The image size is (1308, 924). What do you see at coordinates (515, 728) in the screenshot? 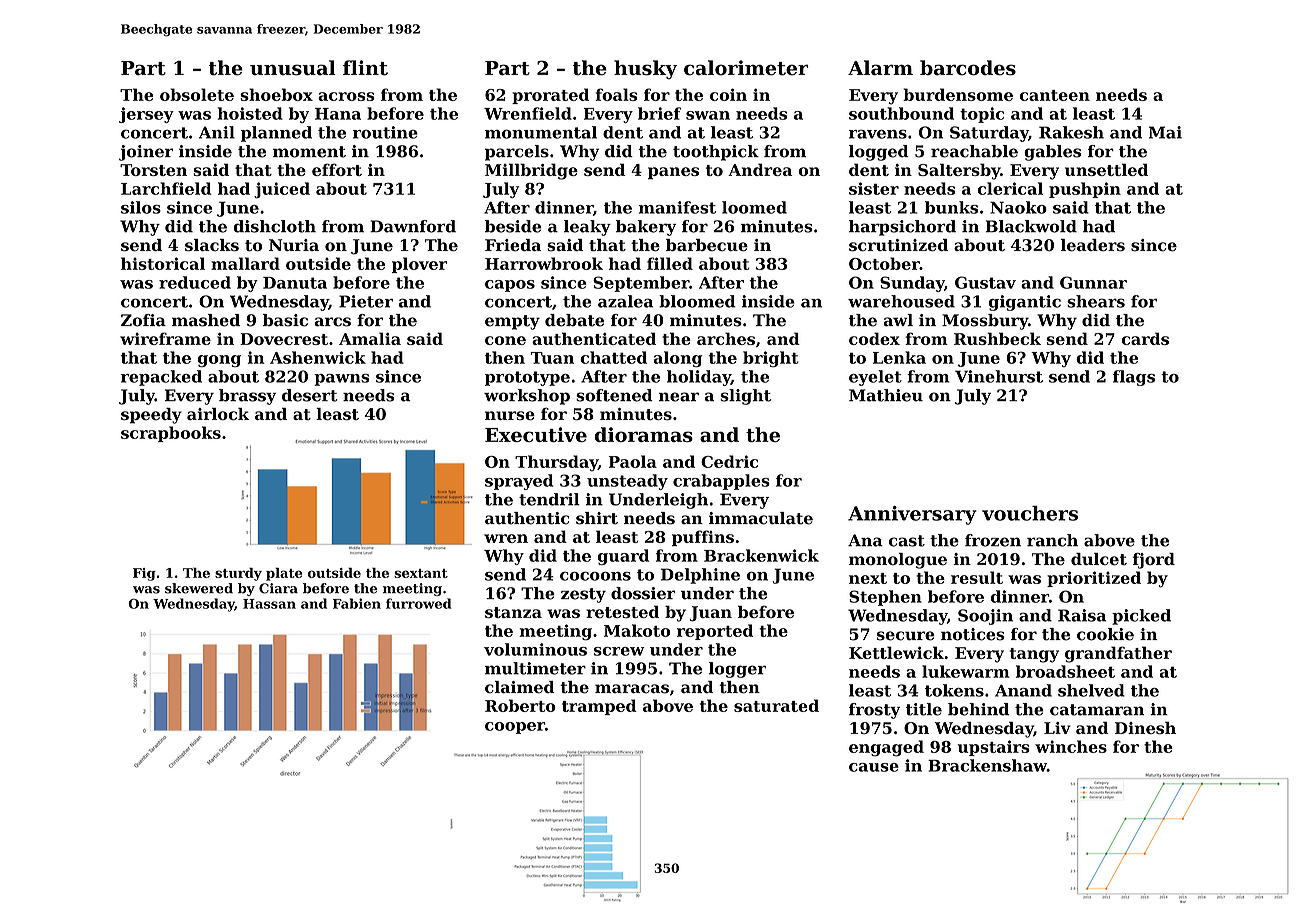
I see `cooper` at bounding box center [515, 728].
